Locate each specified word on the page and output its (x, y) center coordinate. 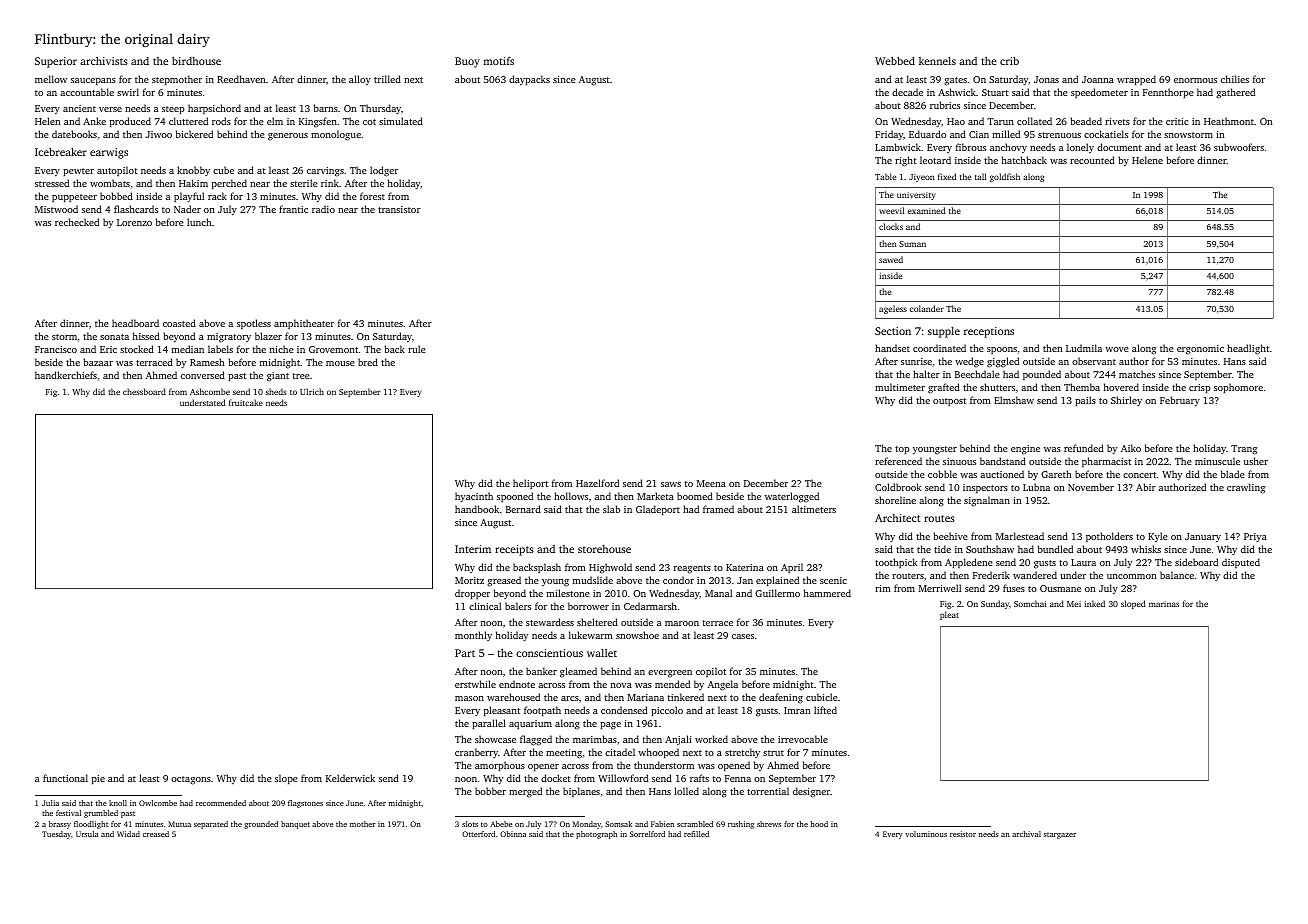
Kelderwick (350, 778)
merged (525, 792)
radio (323, 209)
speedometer (1099, 93)
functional (65, 778)
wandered (1035, 575)
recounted (1092, 160)
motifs (499, 60)
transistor (399, 209)
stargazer (1060, 835)
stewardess (550, 622)
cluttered (188, 121)
